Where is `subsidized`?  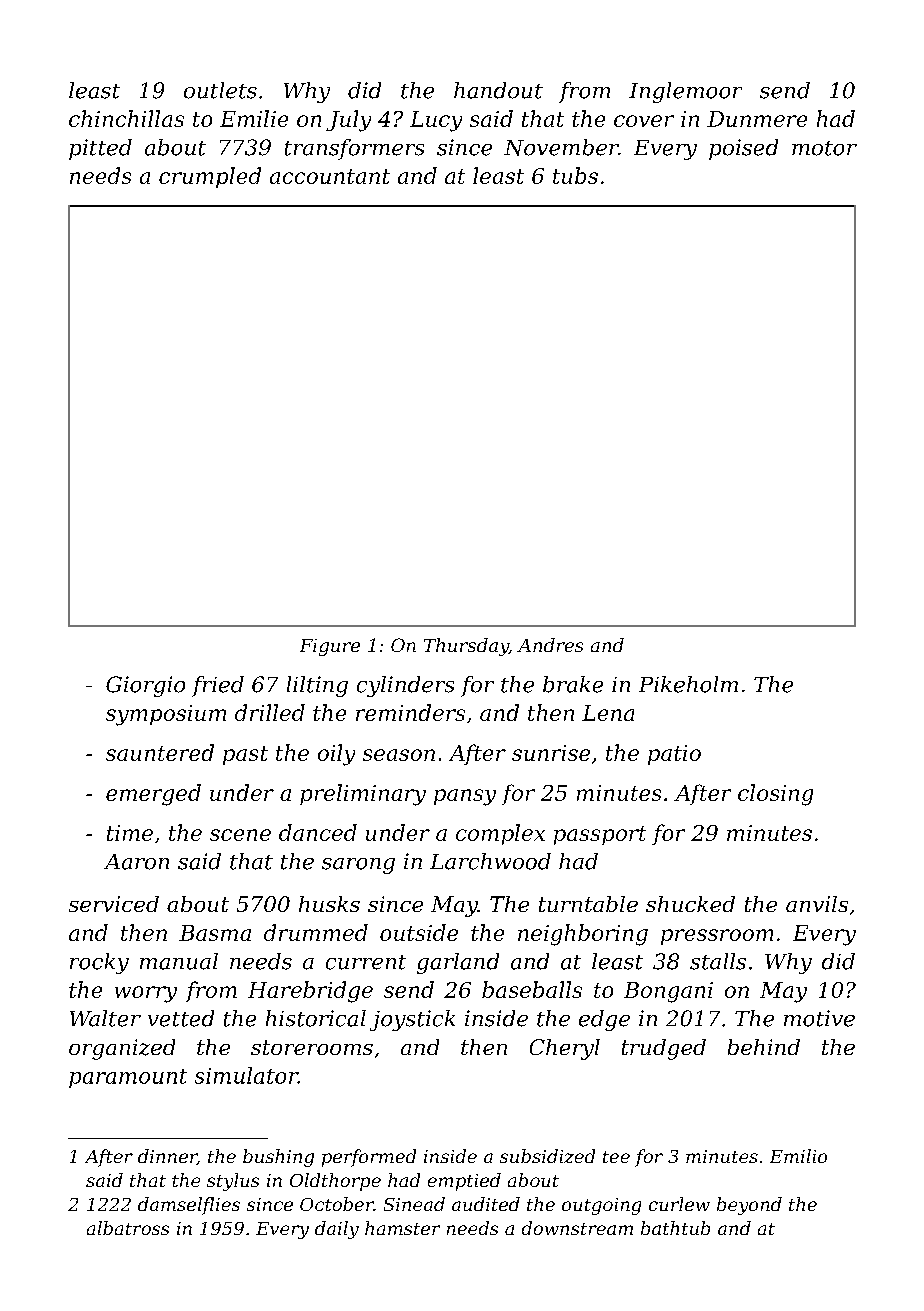
subsidized is located at coordinates (547, 1156).
